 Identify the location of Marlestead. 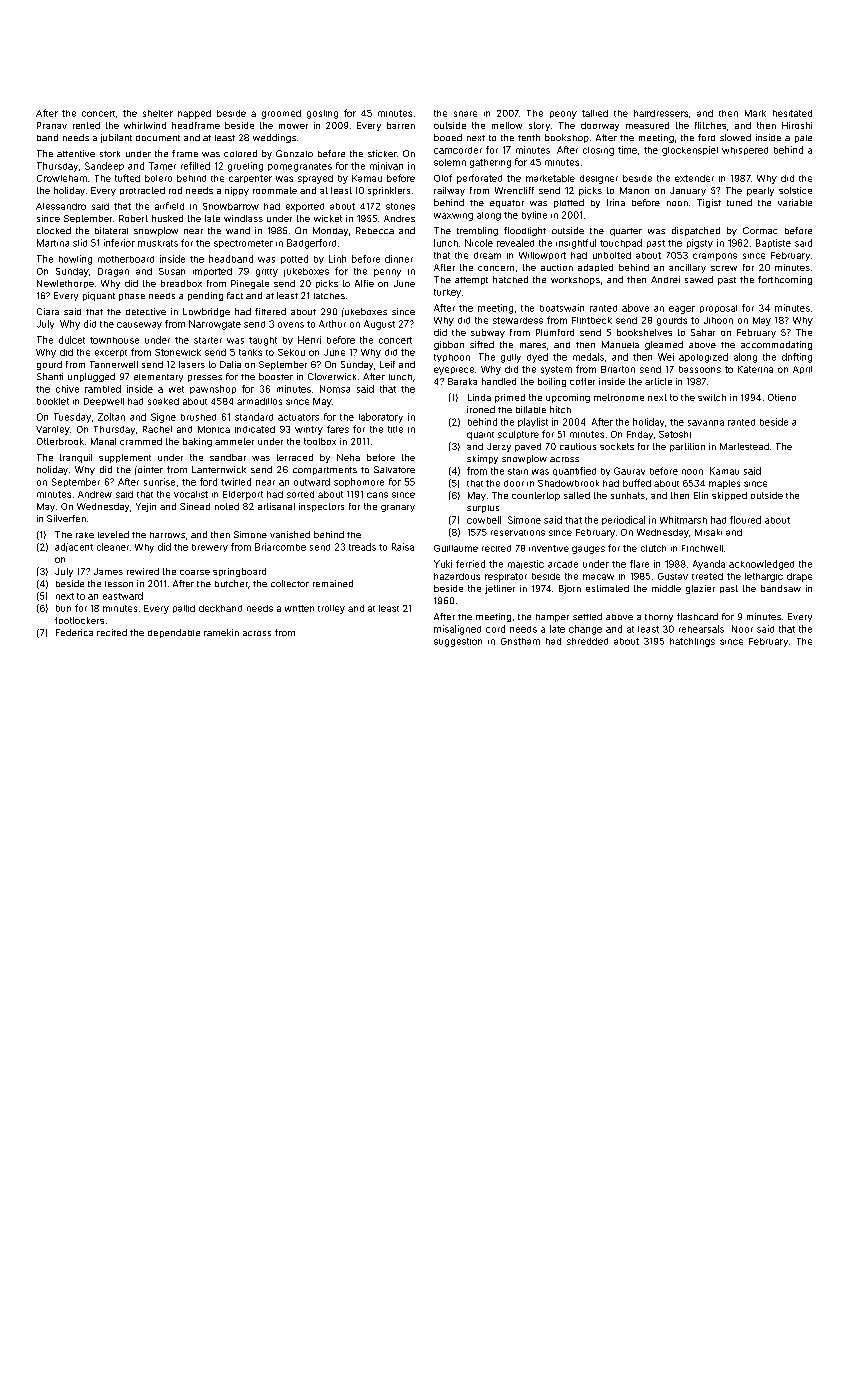
(744, 446).
